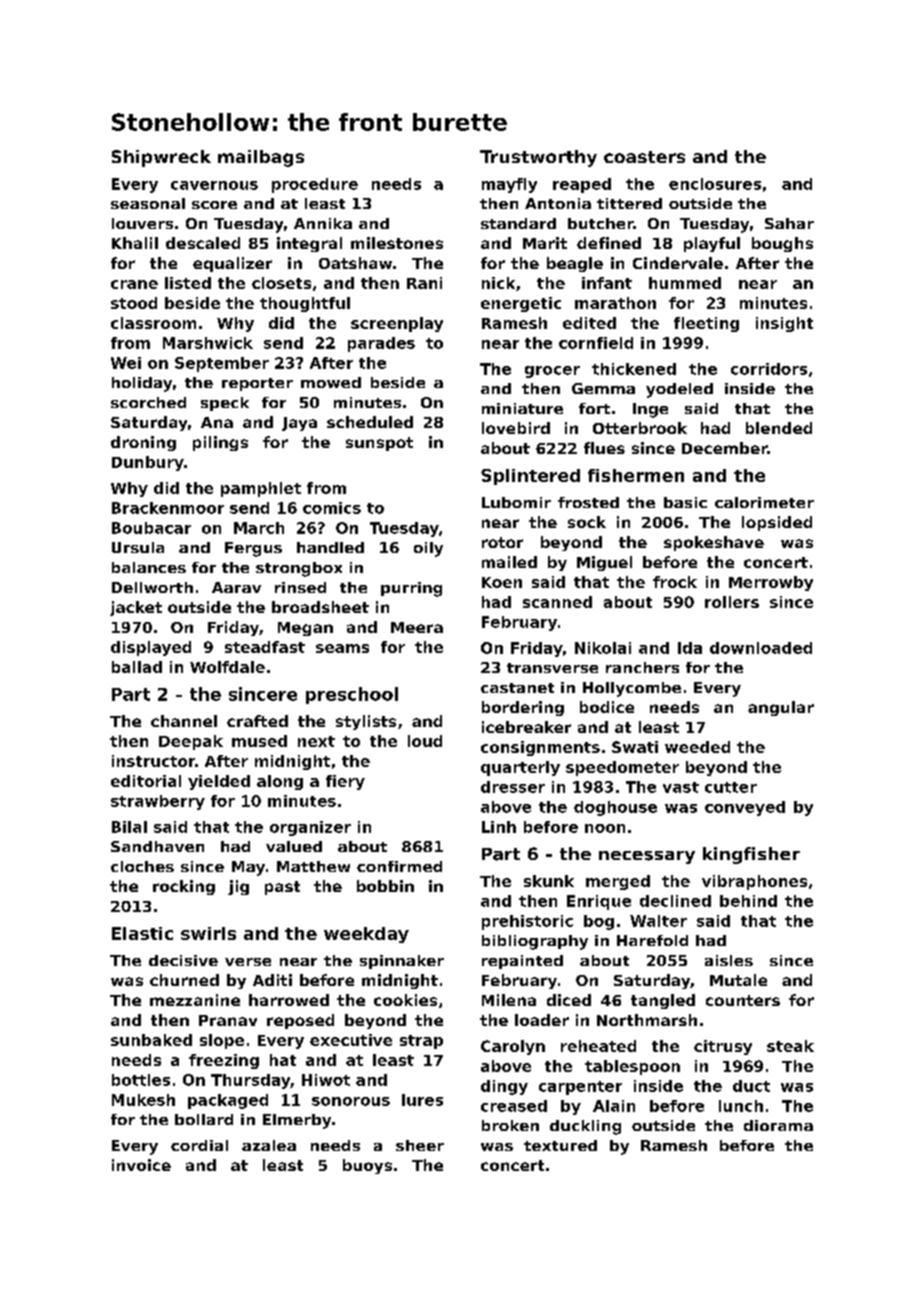  I want to click on Sahar, so click(789, 223).
